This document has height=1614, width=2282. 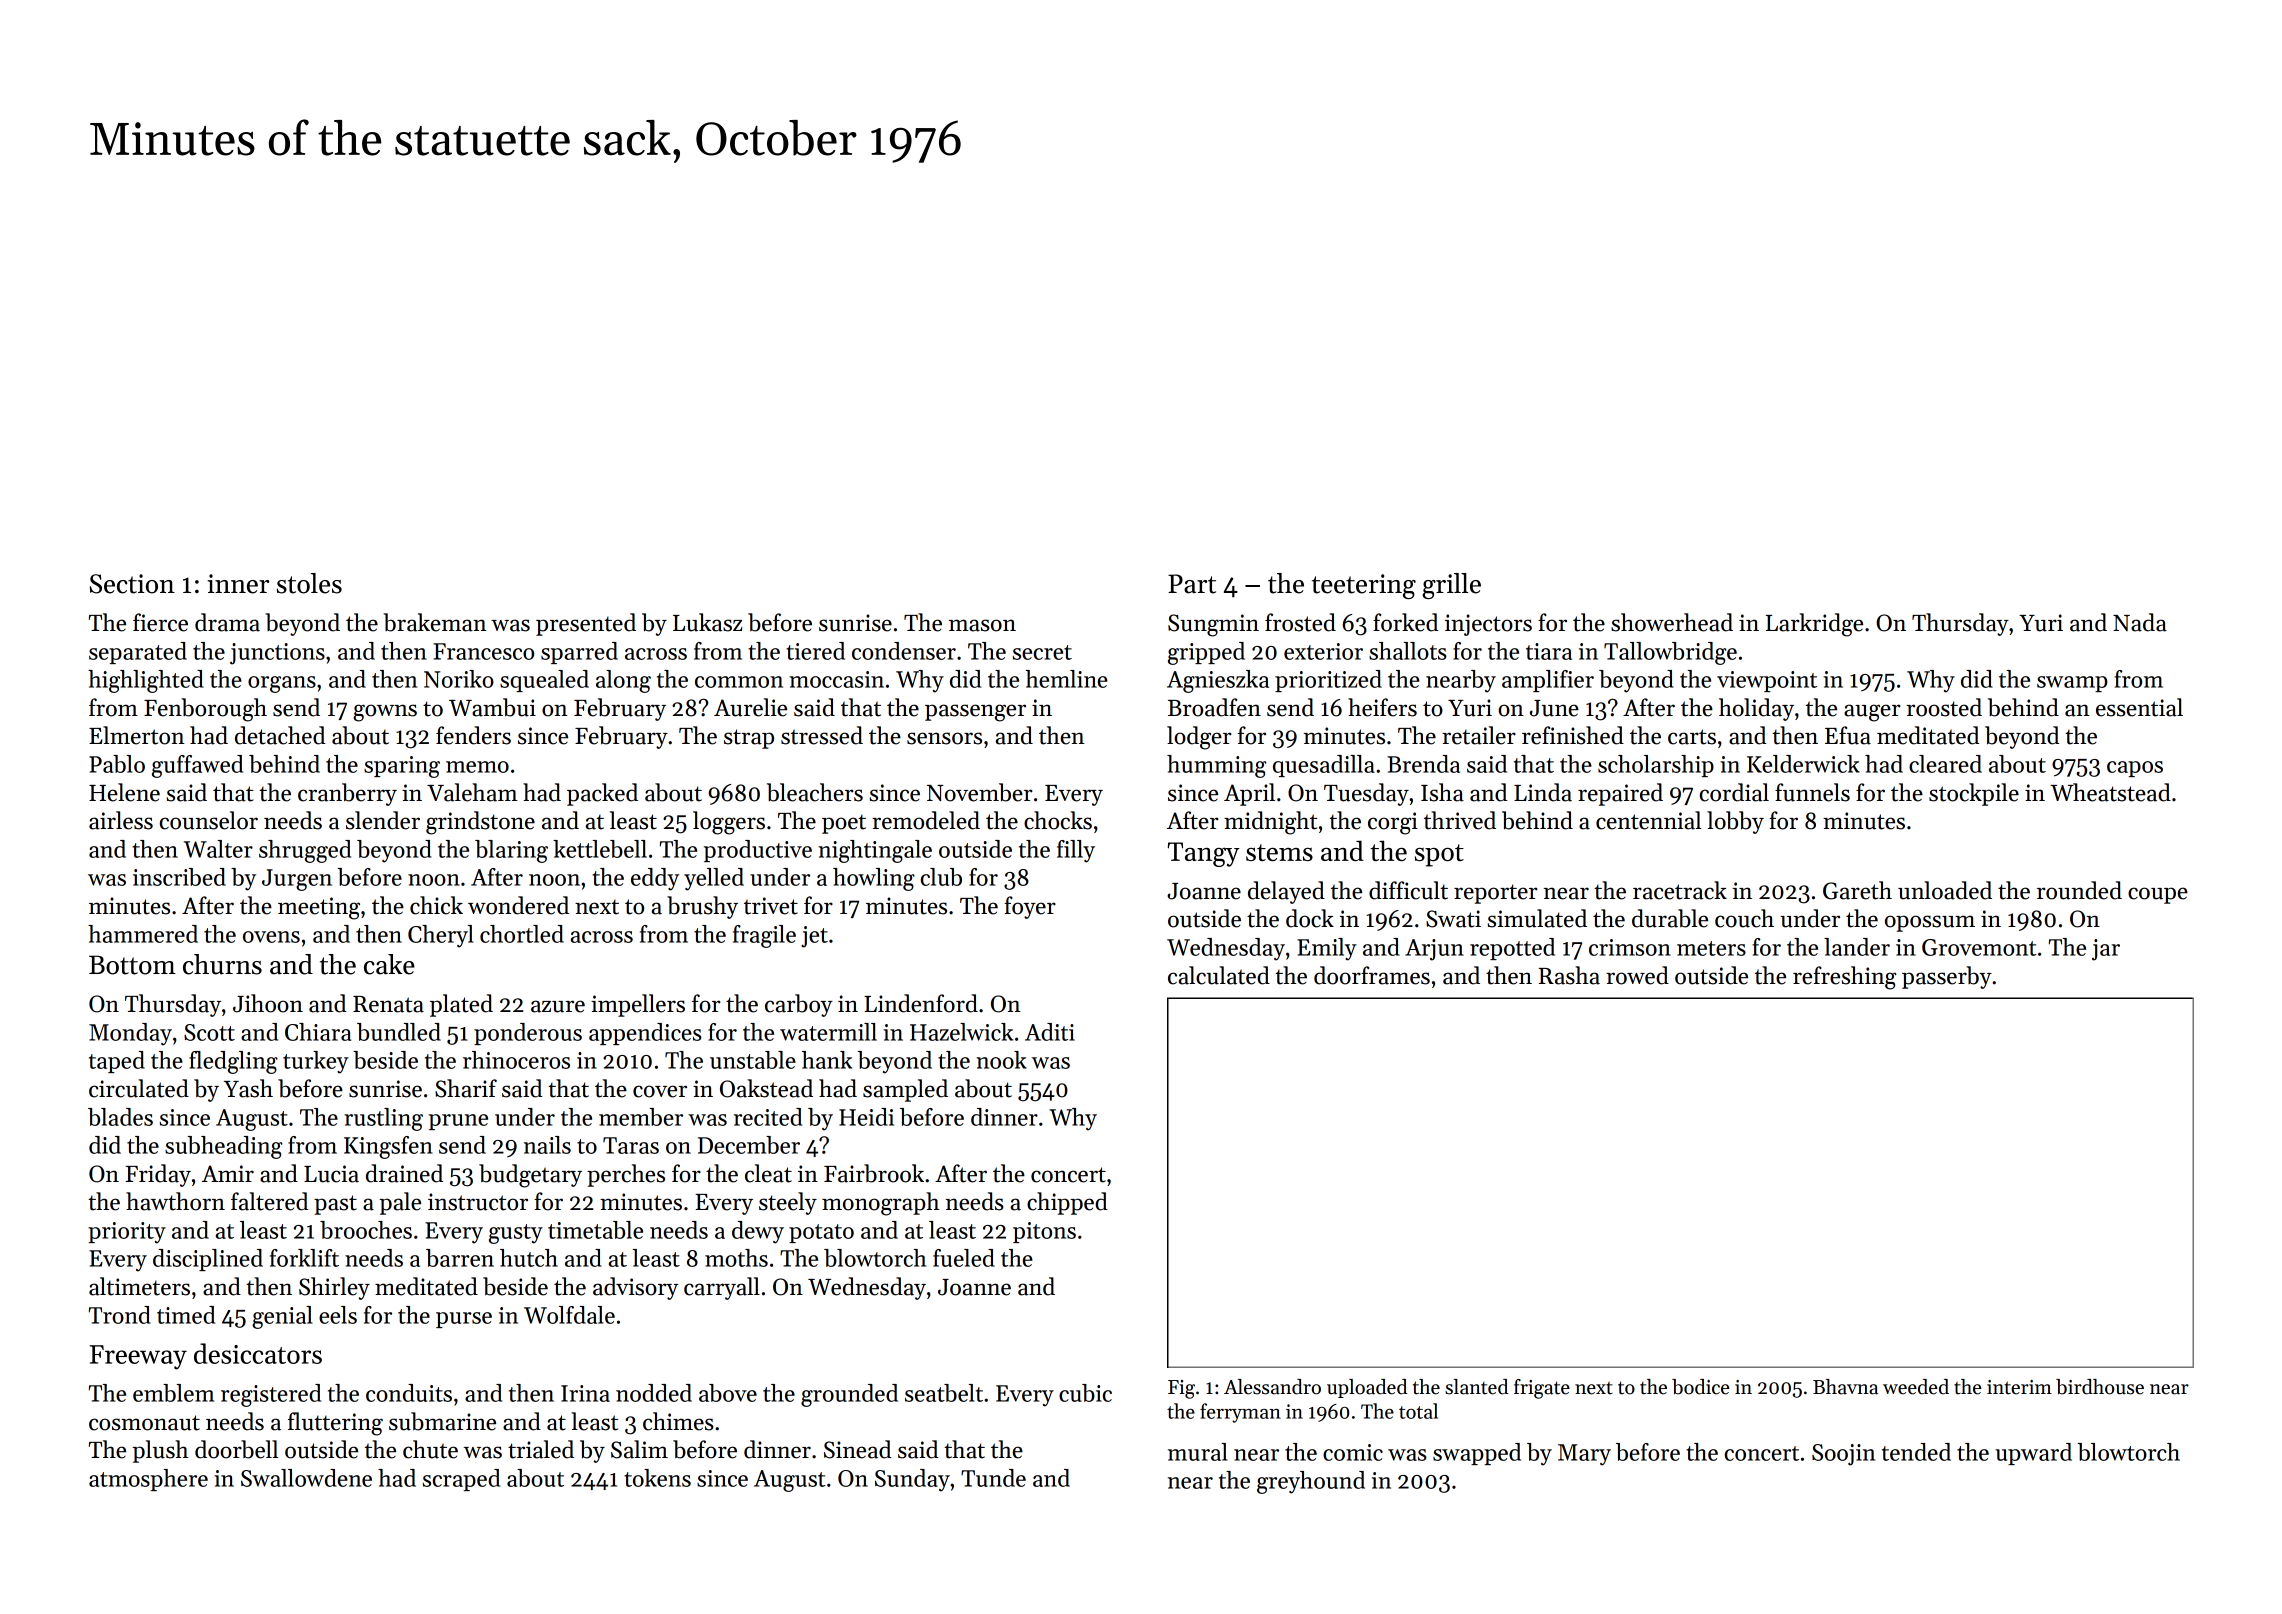 What do you see at coordinates (1311, 1482) in the document?
I see `greyhound` at bounding box center [1311, 1482].
